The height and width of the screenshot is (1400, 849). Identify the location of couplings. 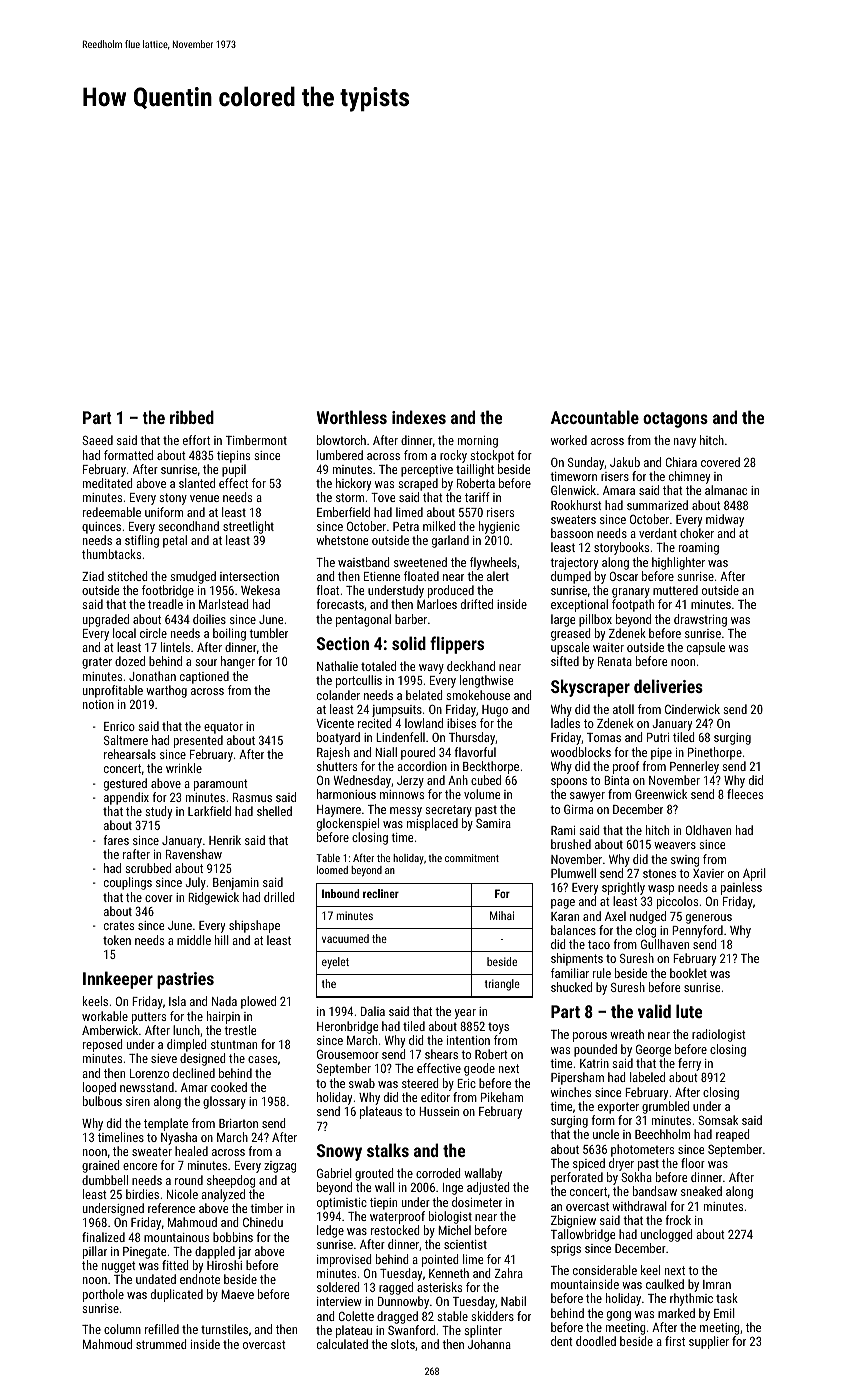
(128, 883).
